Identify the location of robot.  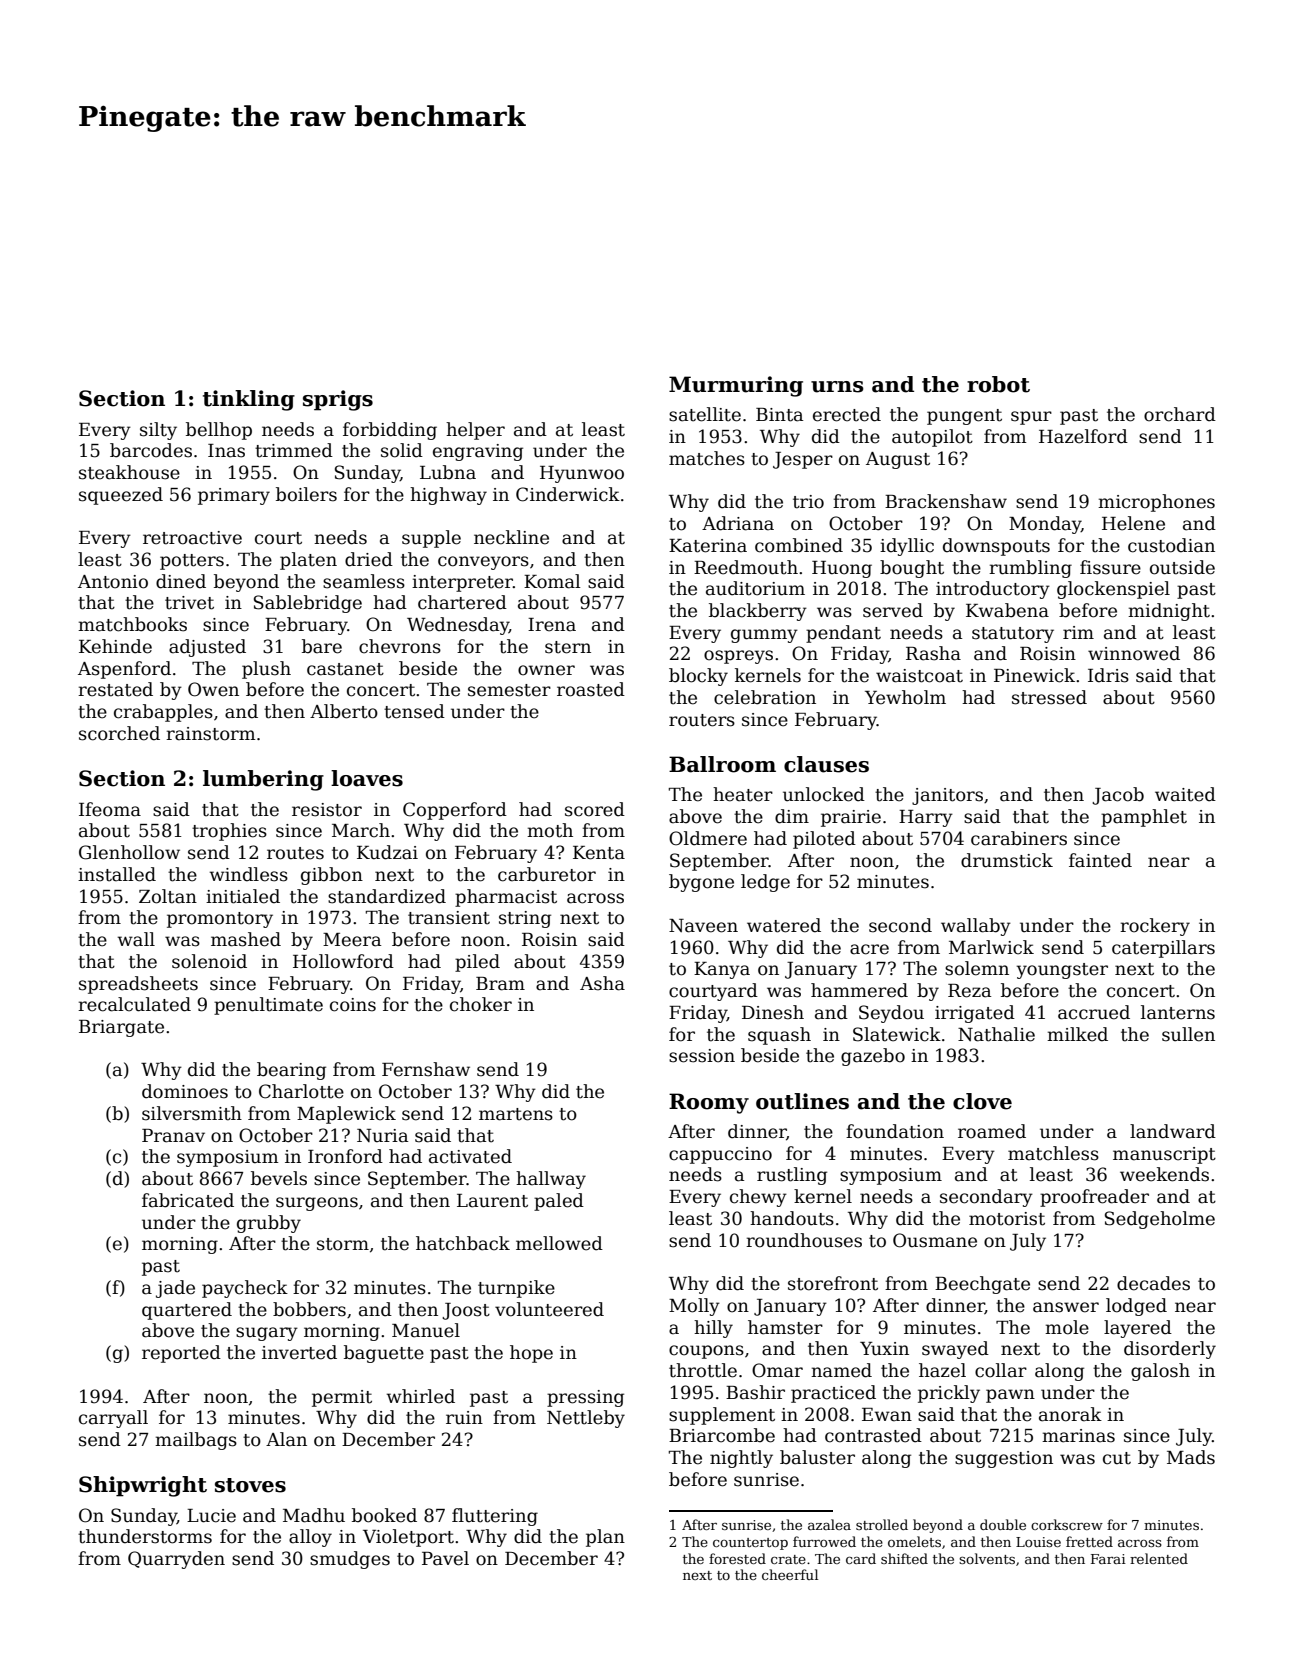
(998, 384).
